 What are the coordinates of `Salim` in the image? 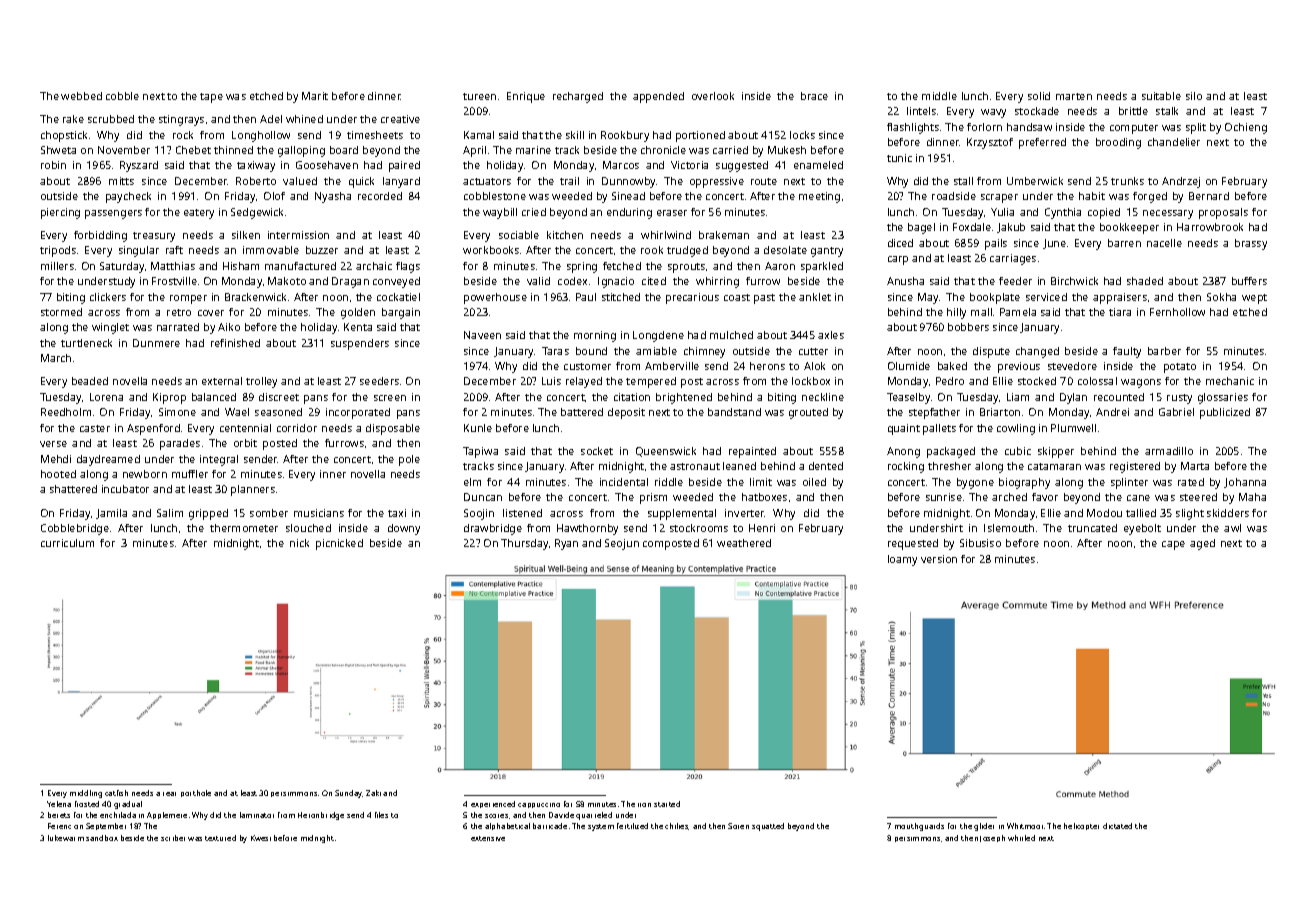 It's located at (170, 513).
